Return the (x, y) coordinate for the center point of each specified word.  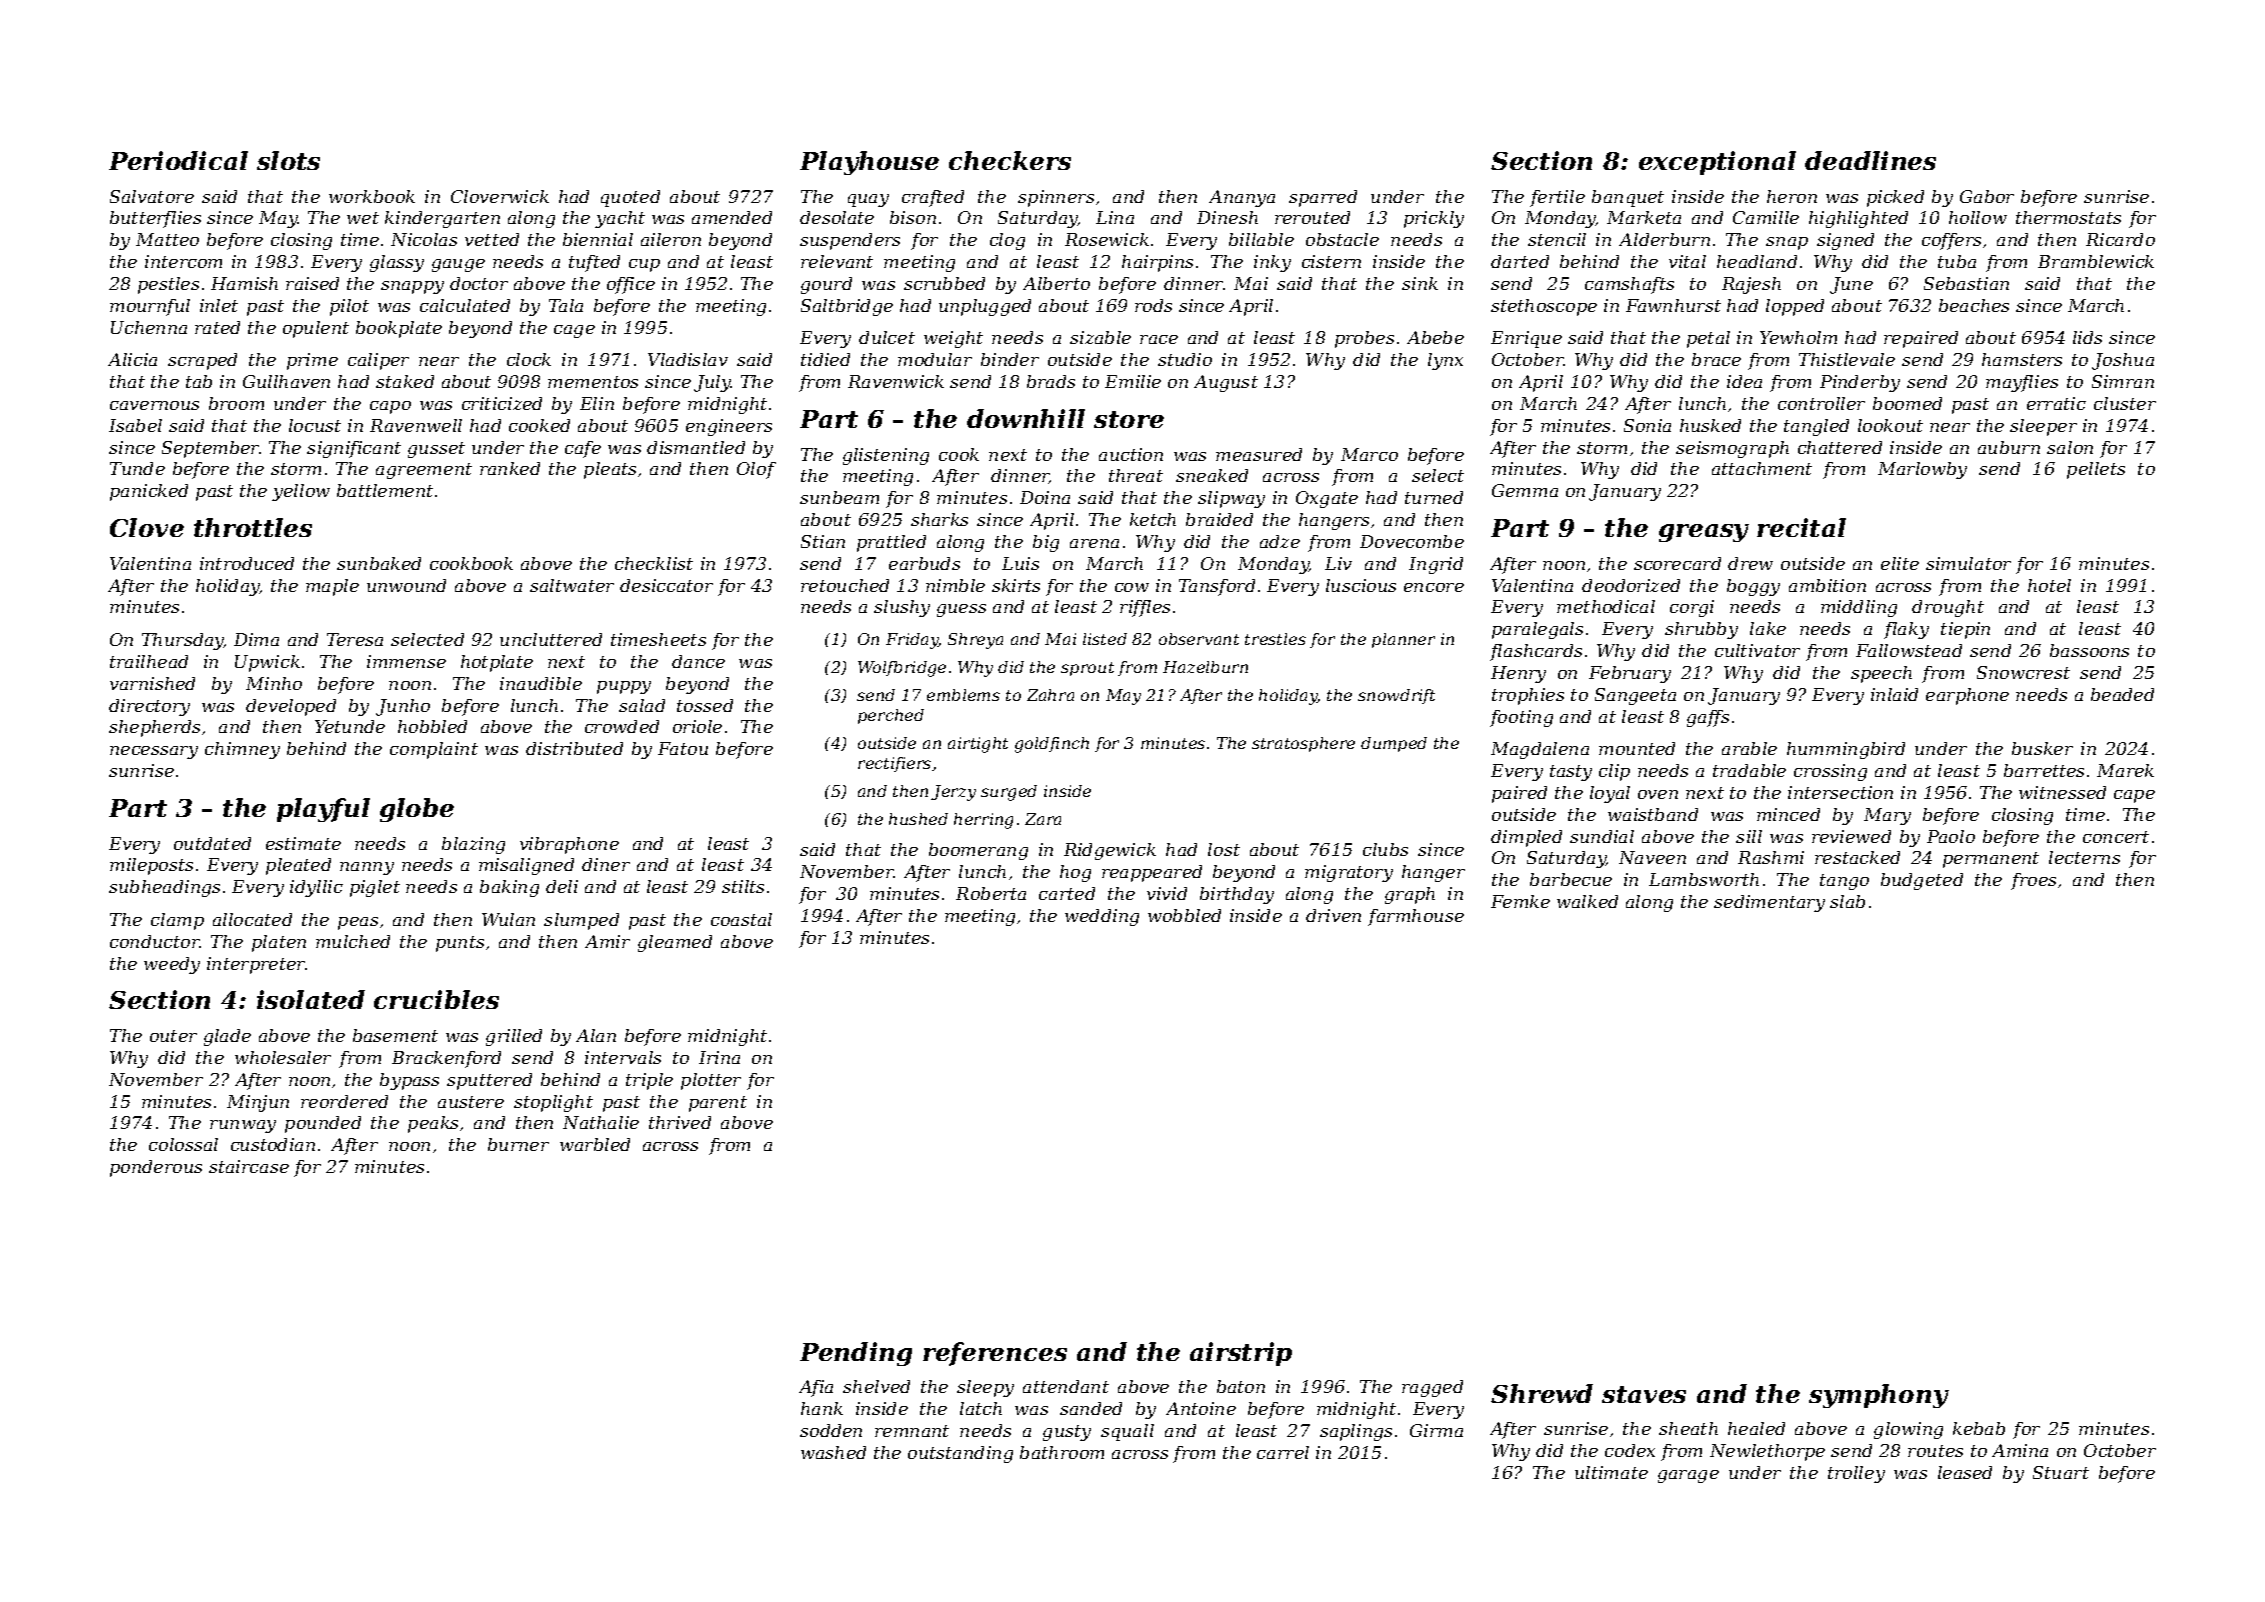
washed (833, 1452)
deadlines (1870, 160)
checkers (1010, 160)
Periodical (178, 160)
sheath (1688, 1428)
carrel (1283, 1452)
